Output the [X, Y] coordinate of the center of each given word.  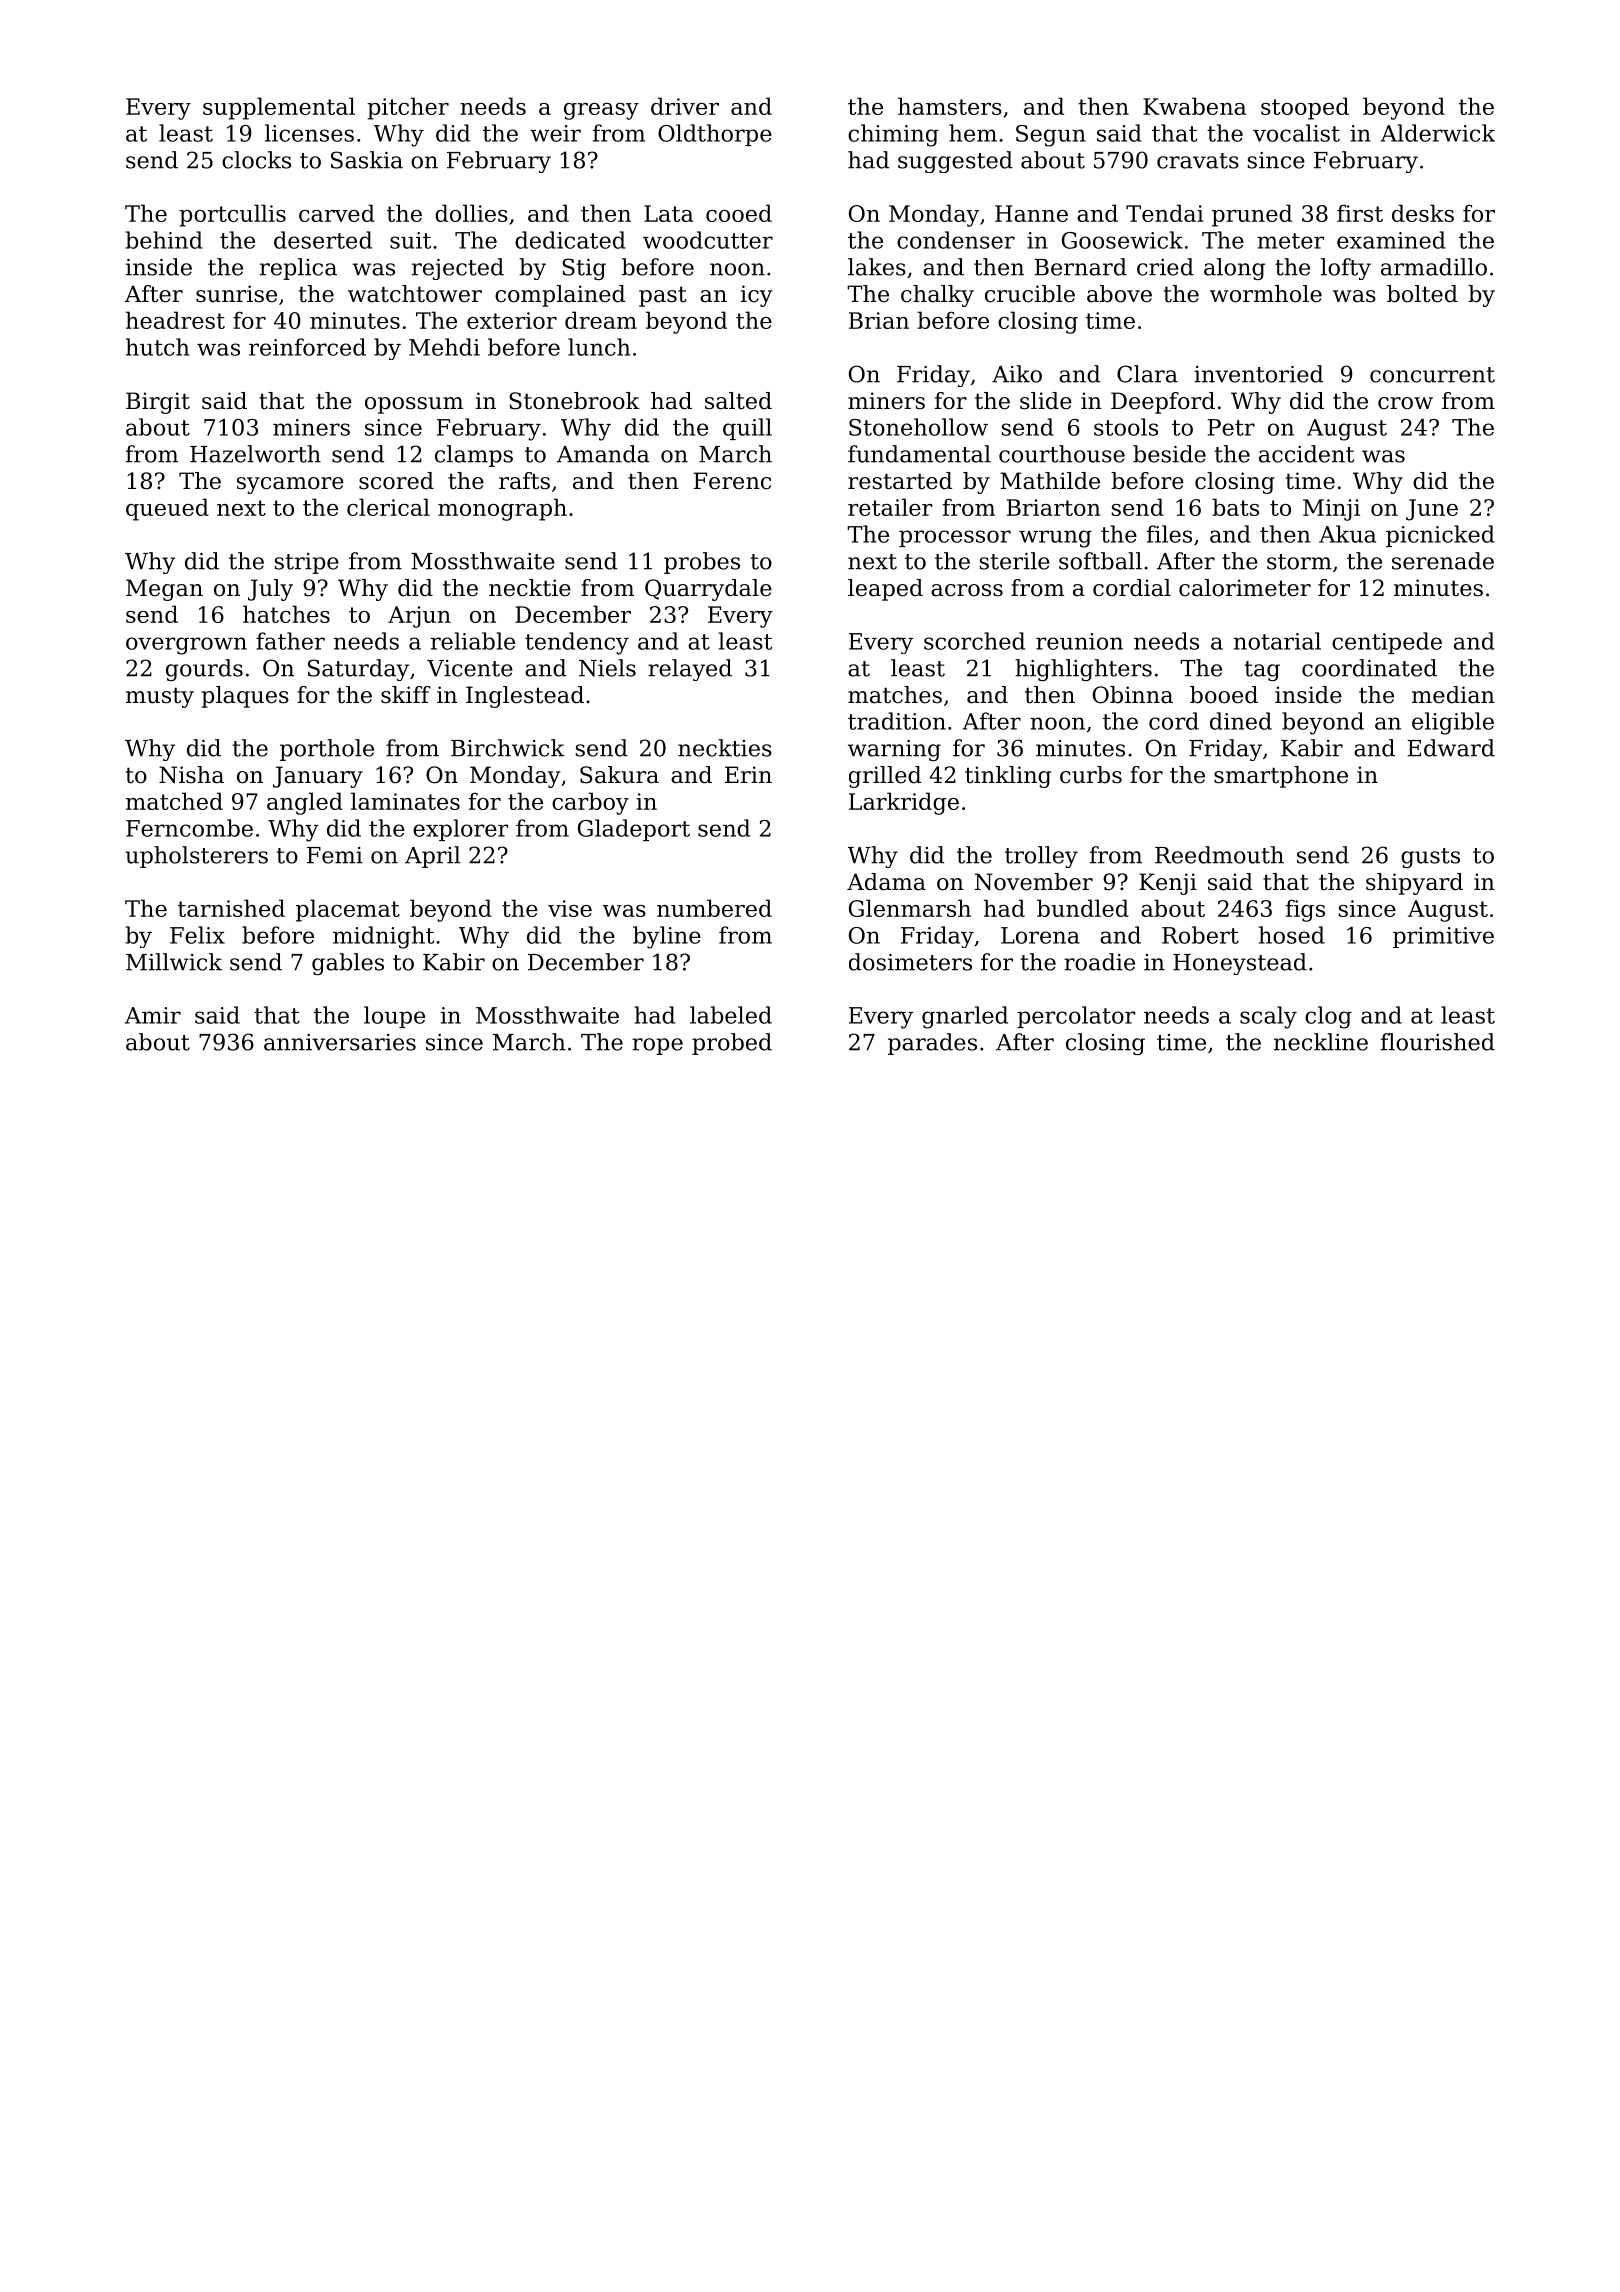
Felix [197, 935]
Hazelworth [255, 454]
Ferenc [732, 481]
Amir [153, 1015]
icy [756, 296]
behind [164, 240]
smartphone [1281, 777]
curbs [1091, 775]
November [1034, 882]
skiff [406, 695]
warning [894, 750]
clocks [256, 160]
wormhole [1266, 294]
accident [1306, 454]
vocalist [1296, 133]
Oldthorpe [715, 135]
